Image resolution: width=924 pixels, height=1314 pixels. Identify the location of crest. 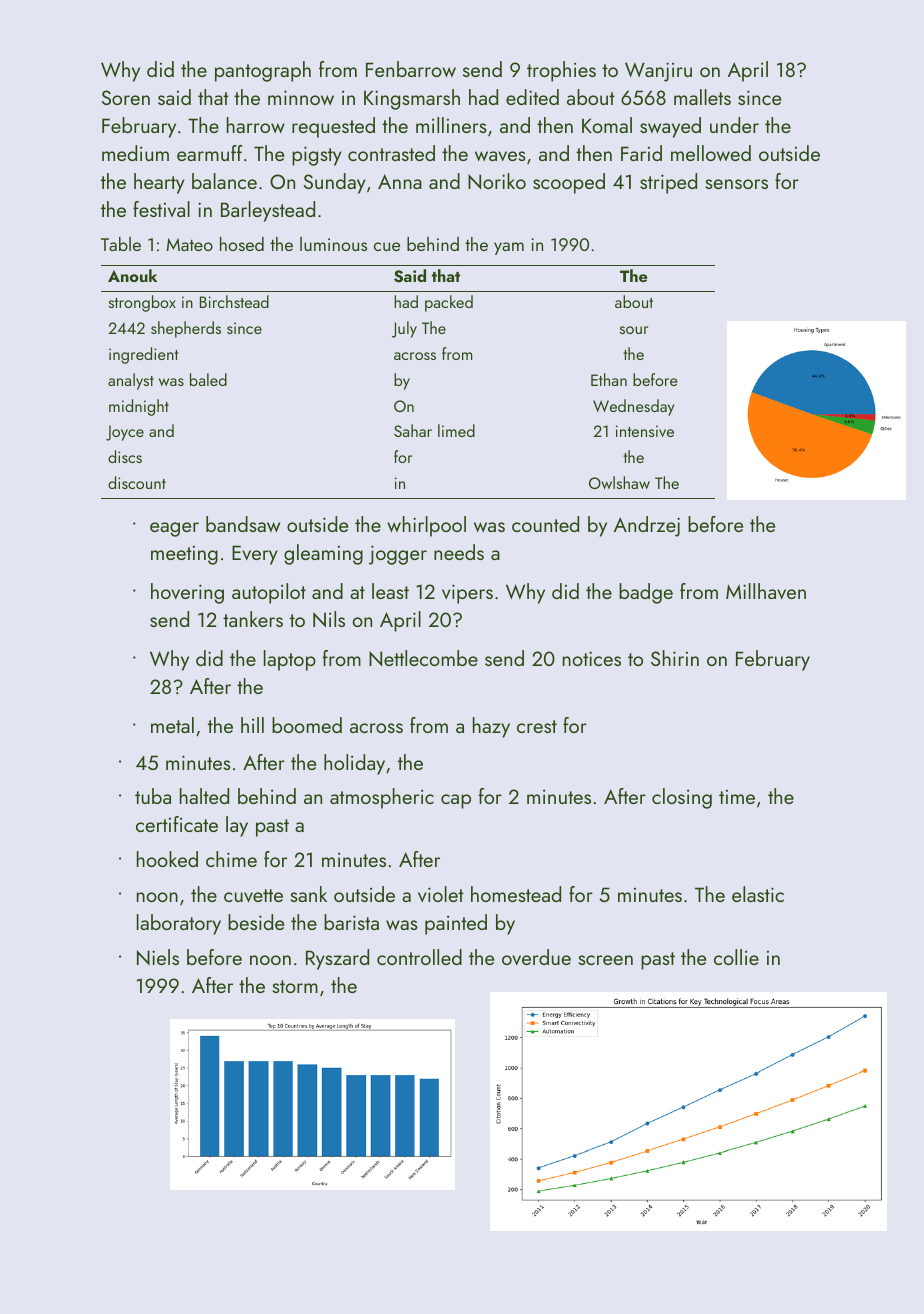
(537, 726).
